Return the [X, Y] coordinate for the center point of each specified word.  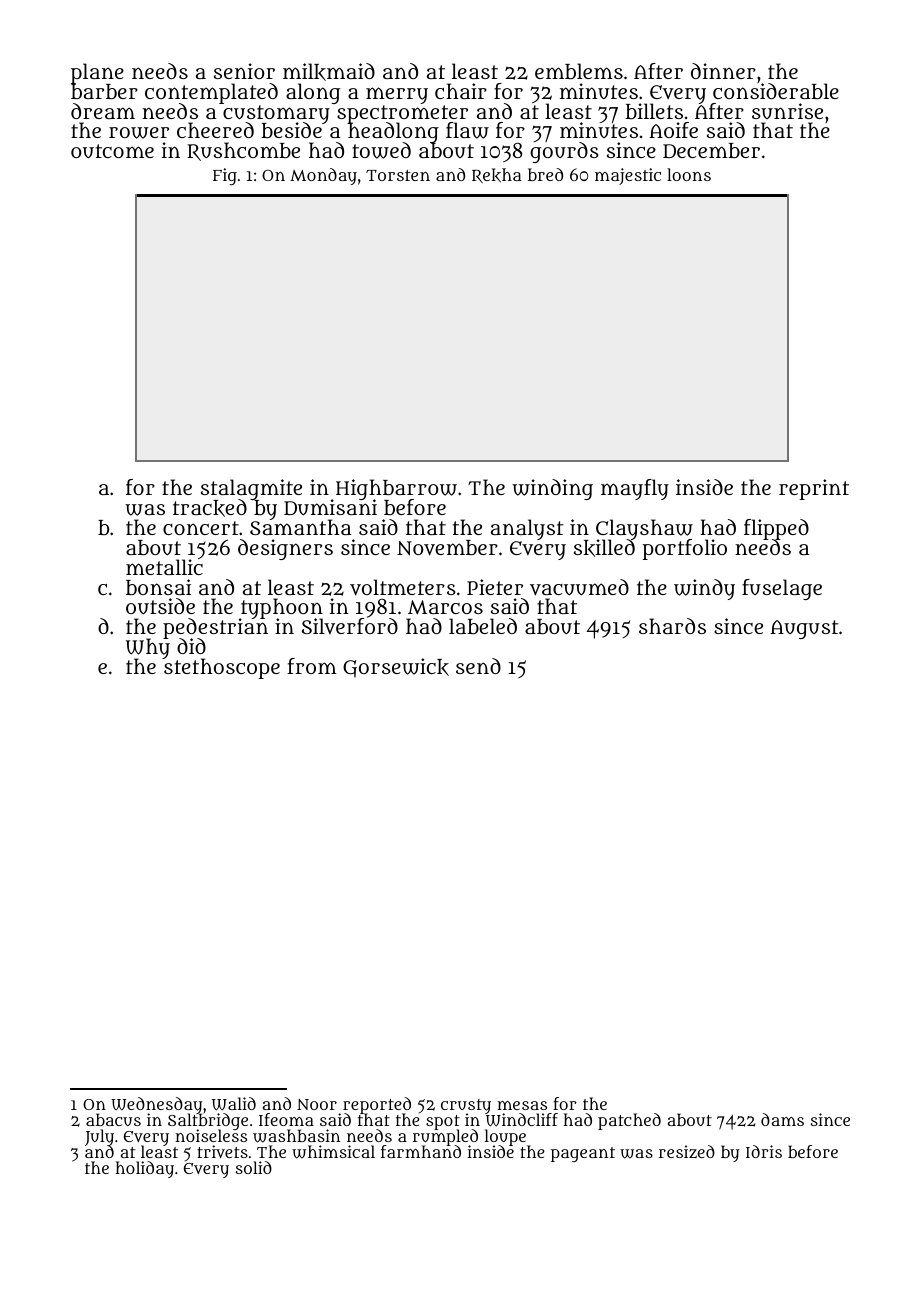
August [804, 629]
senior [244, 71]
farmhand [421, 1152]
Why [148, 649]
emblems [579, 71]
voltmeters [403, 587]
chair [461, 91]
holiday [144, 1169]
